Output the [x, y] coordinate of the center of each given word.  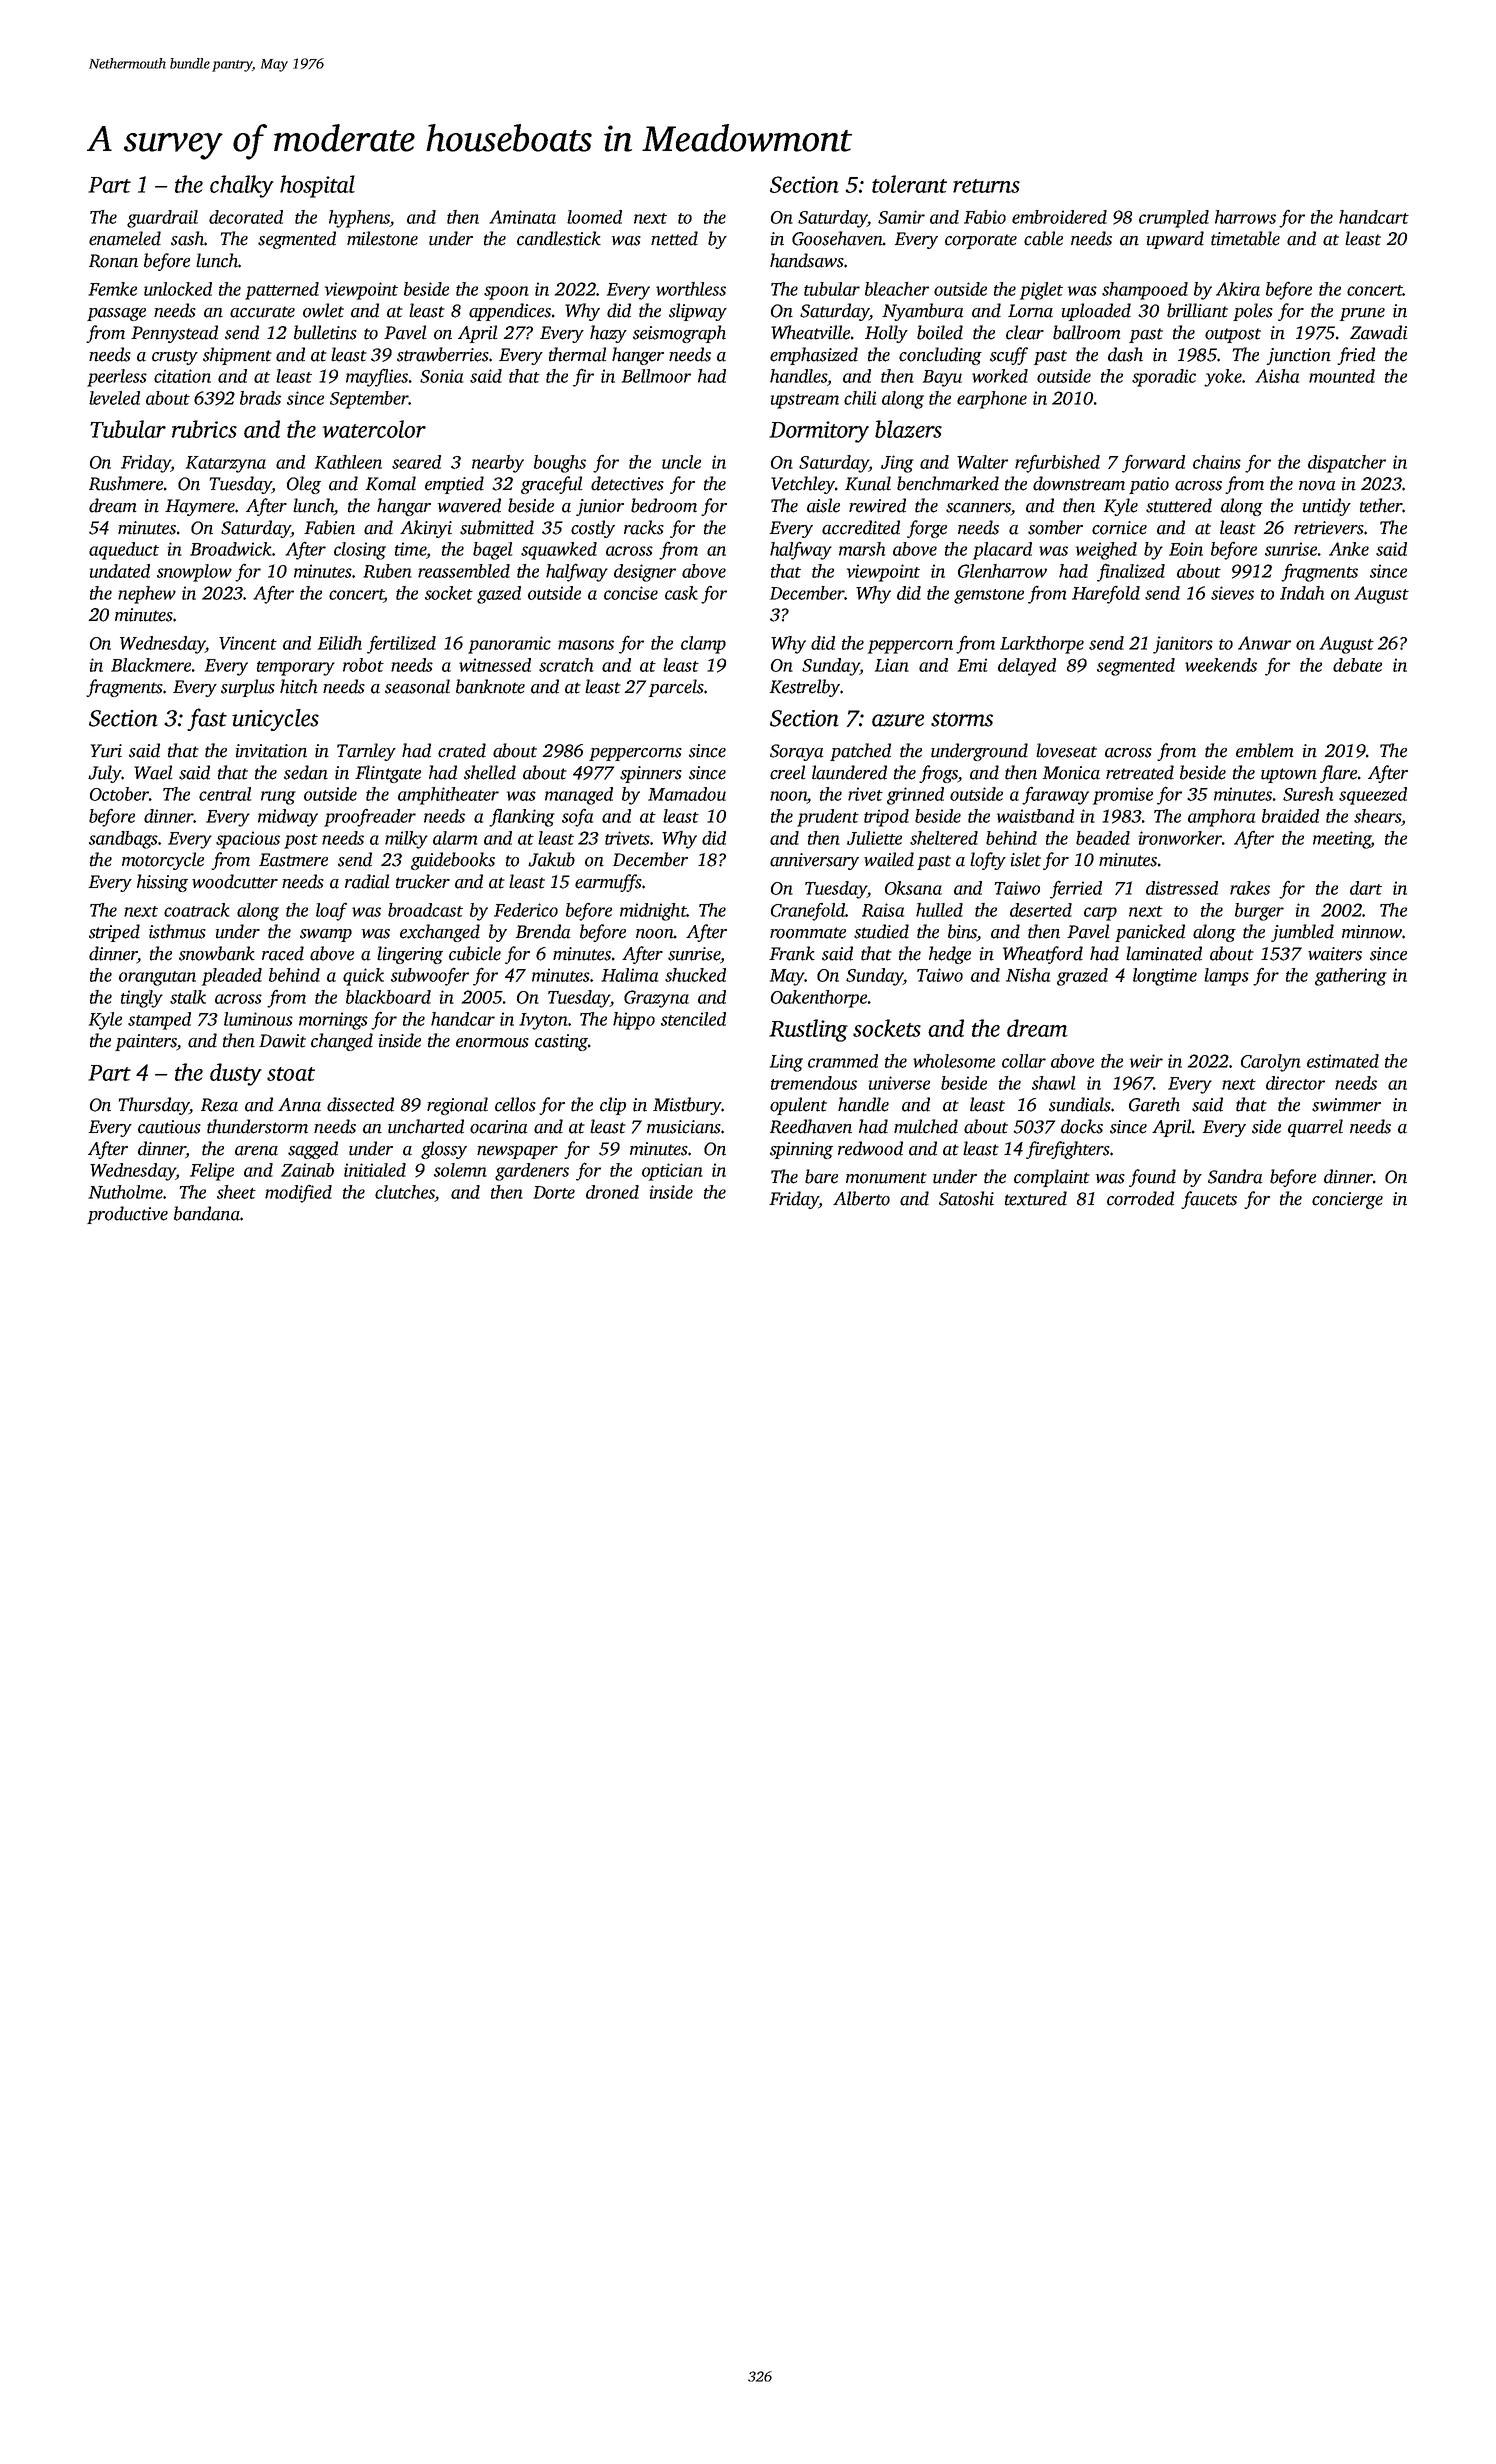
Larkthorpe [1042, 645]
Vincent [248, 643]
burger [1259, 912]
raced [283, 953]
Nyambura [923, 312]
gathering [1351, 977]
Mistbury [687, 1106]
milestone [382, 238]
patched [860, 752]
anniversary [814, 861]
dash [1125, 354]
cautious [169, 1127]
